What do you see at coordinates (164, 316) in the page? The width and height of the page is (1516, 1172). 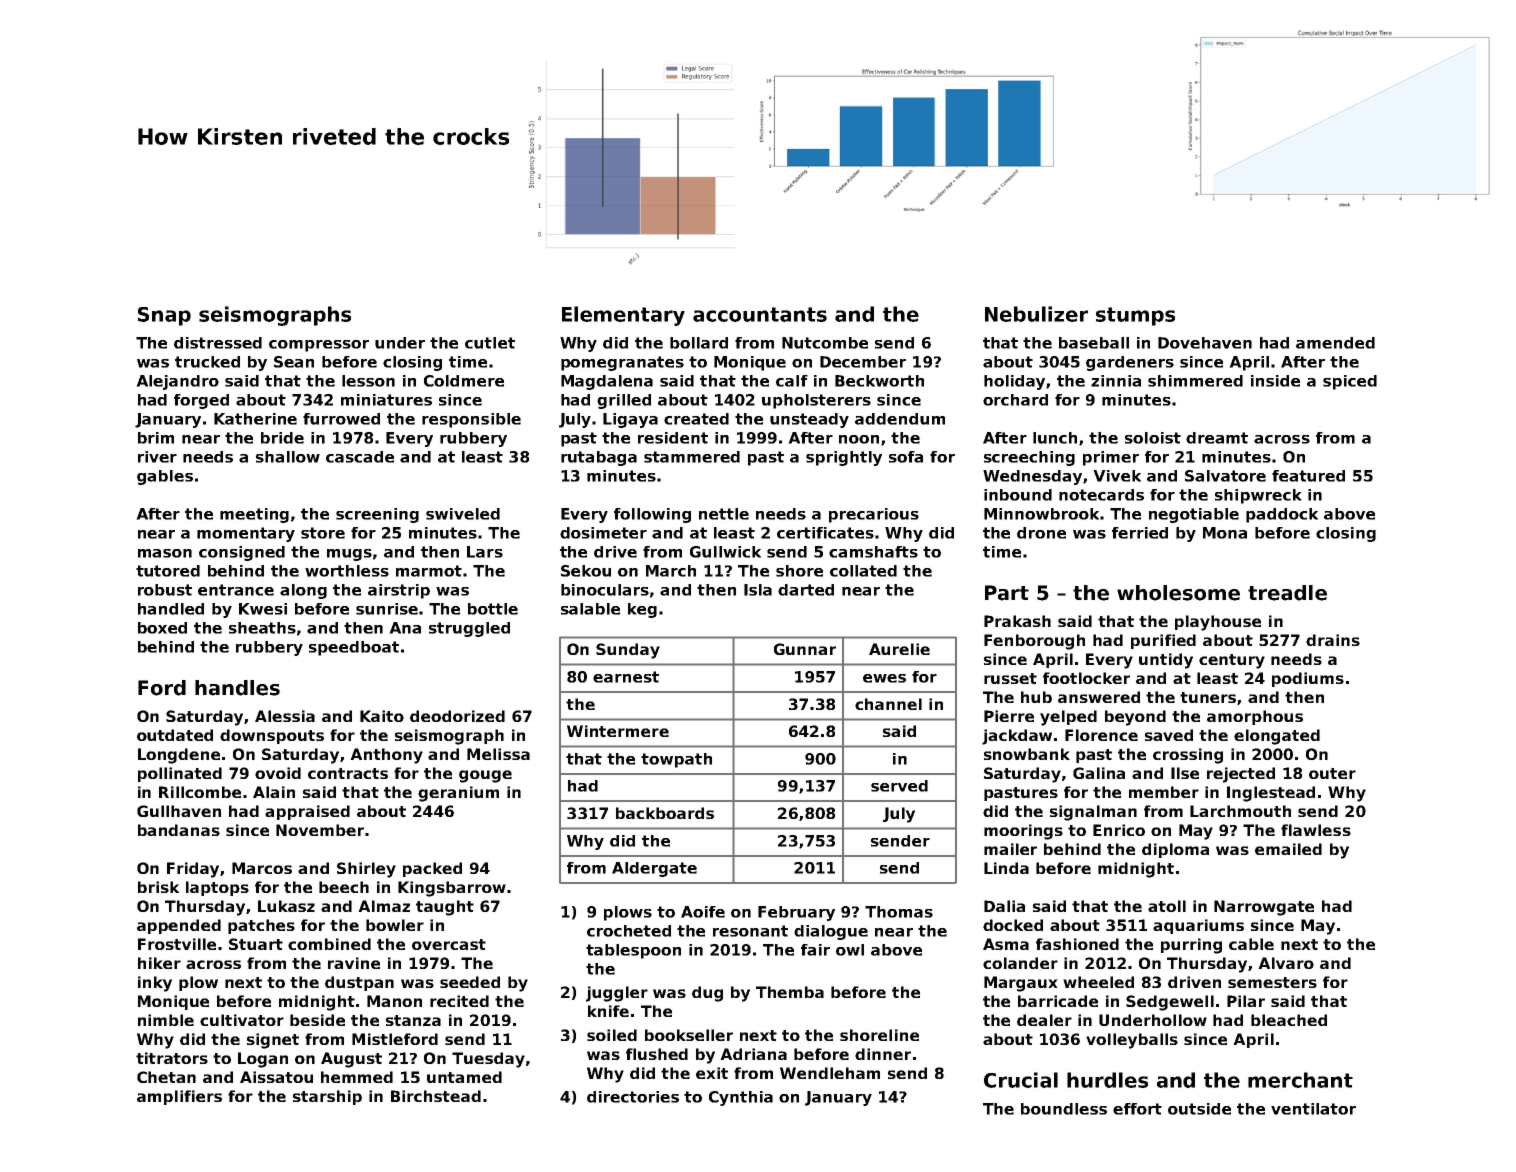 I see `Snap` at bounding box center [164, 316].
